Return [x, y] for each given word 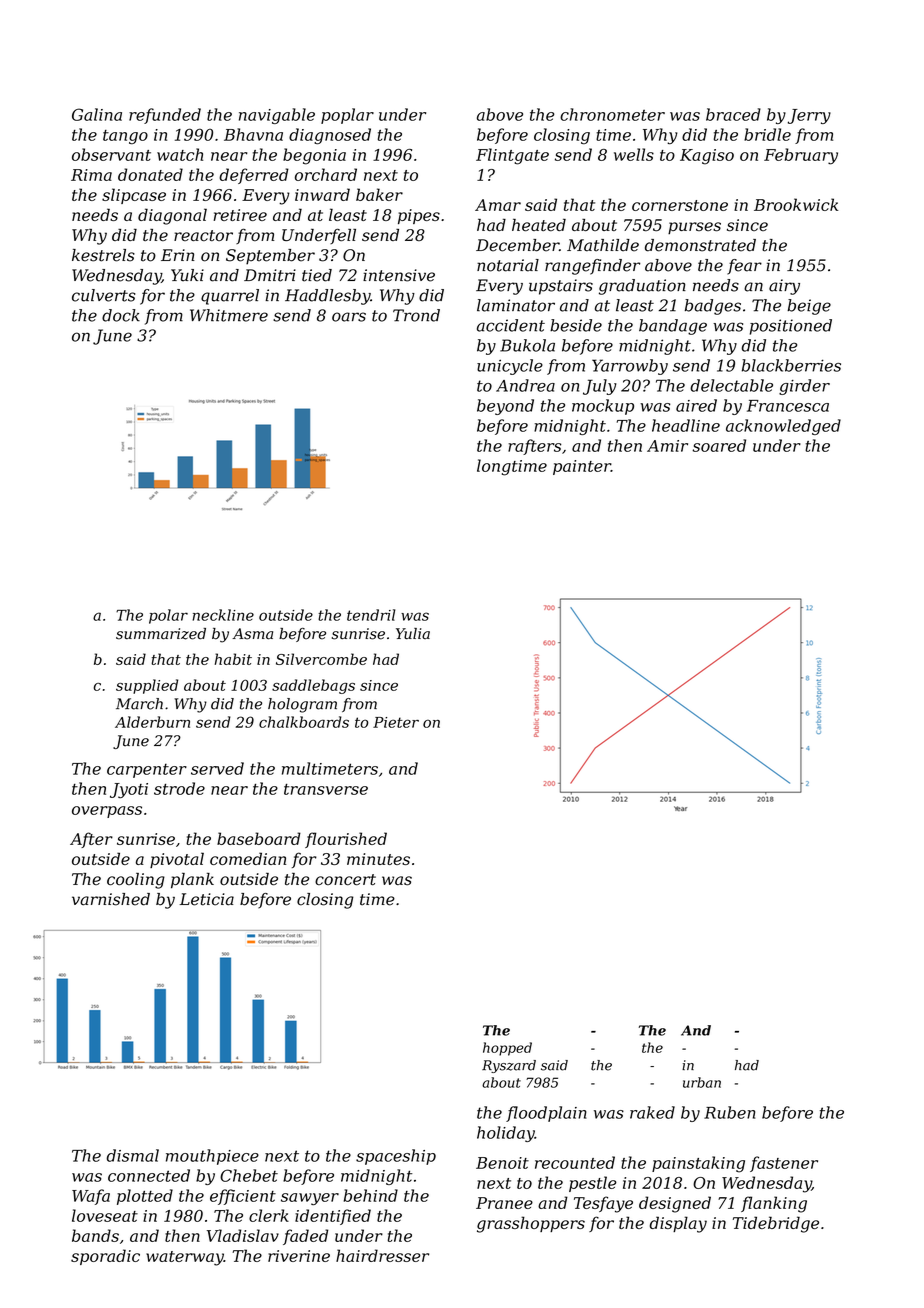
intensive [399, 275]
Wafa [91, 1197]
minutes [378, 859]
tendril [371, 615]
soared [719, 445]
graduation [642, 287]
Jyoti [129, 790]
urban [702, 1082]
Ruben [729, 1112]
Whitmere [229, 315]
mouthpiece [212, 1157]
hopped [507, 1049]
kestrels [103, 255]
